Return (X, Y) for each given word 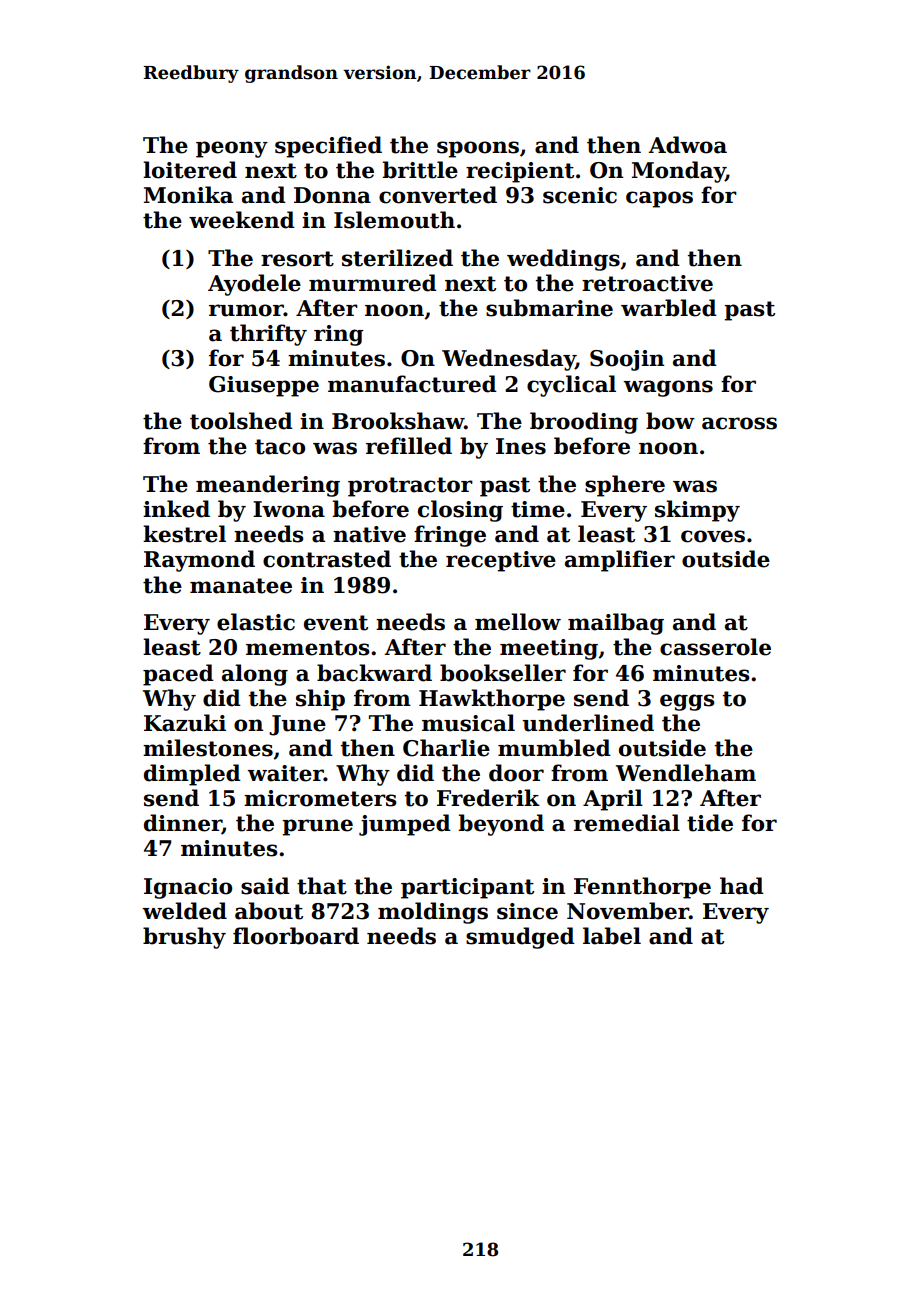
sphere (625, 486)
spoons (478, 149)
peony (232, 149)
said (265, 886)
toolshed (241, 421)
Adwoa (687, 145)
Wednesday (509, 360)
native (369, 534)
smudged (520, 938)
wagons (668, 388)
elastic (256, 622)
